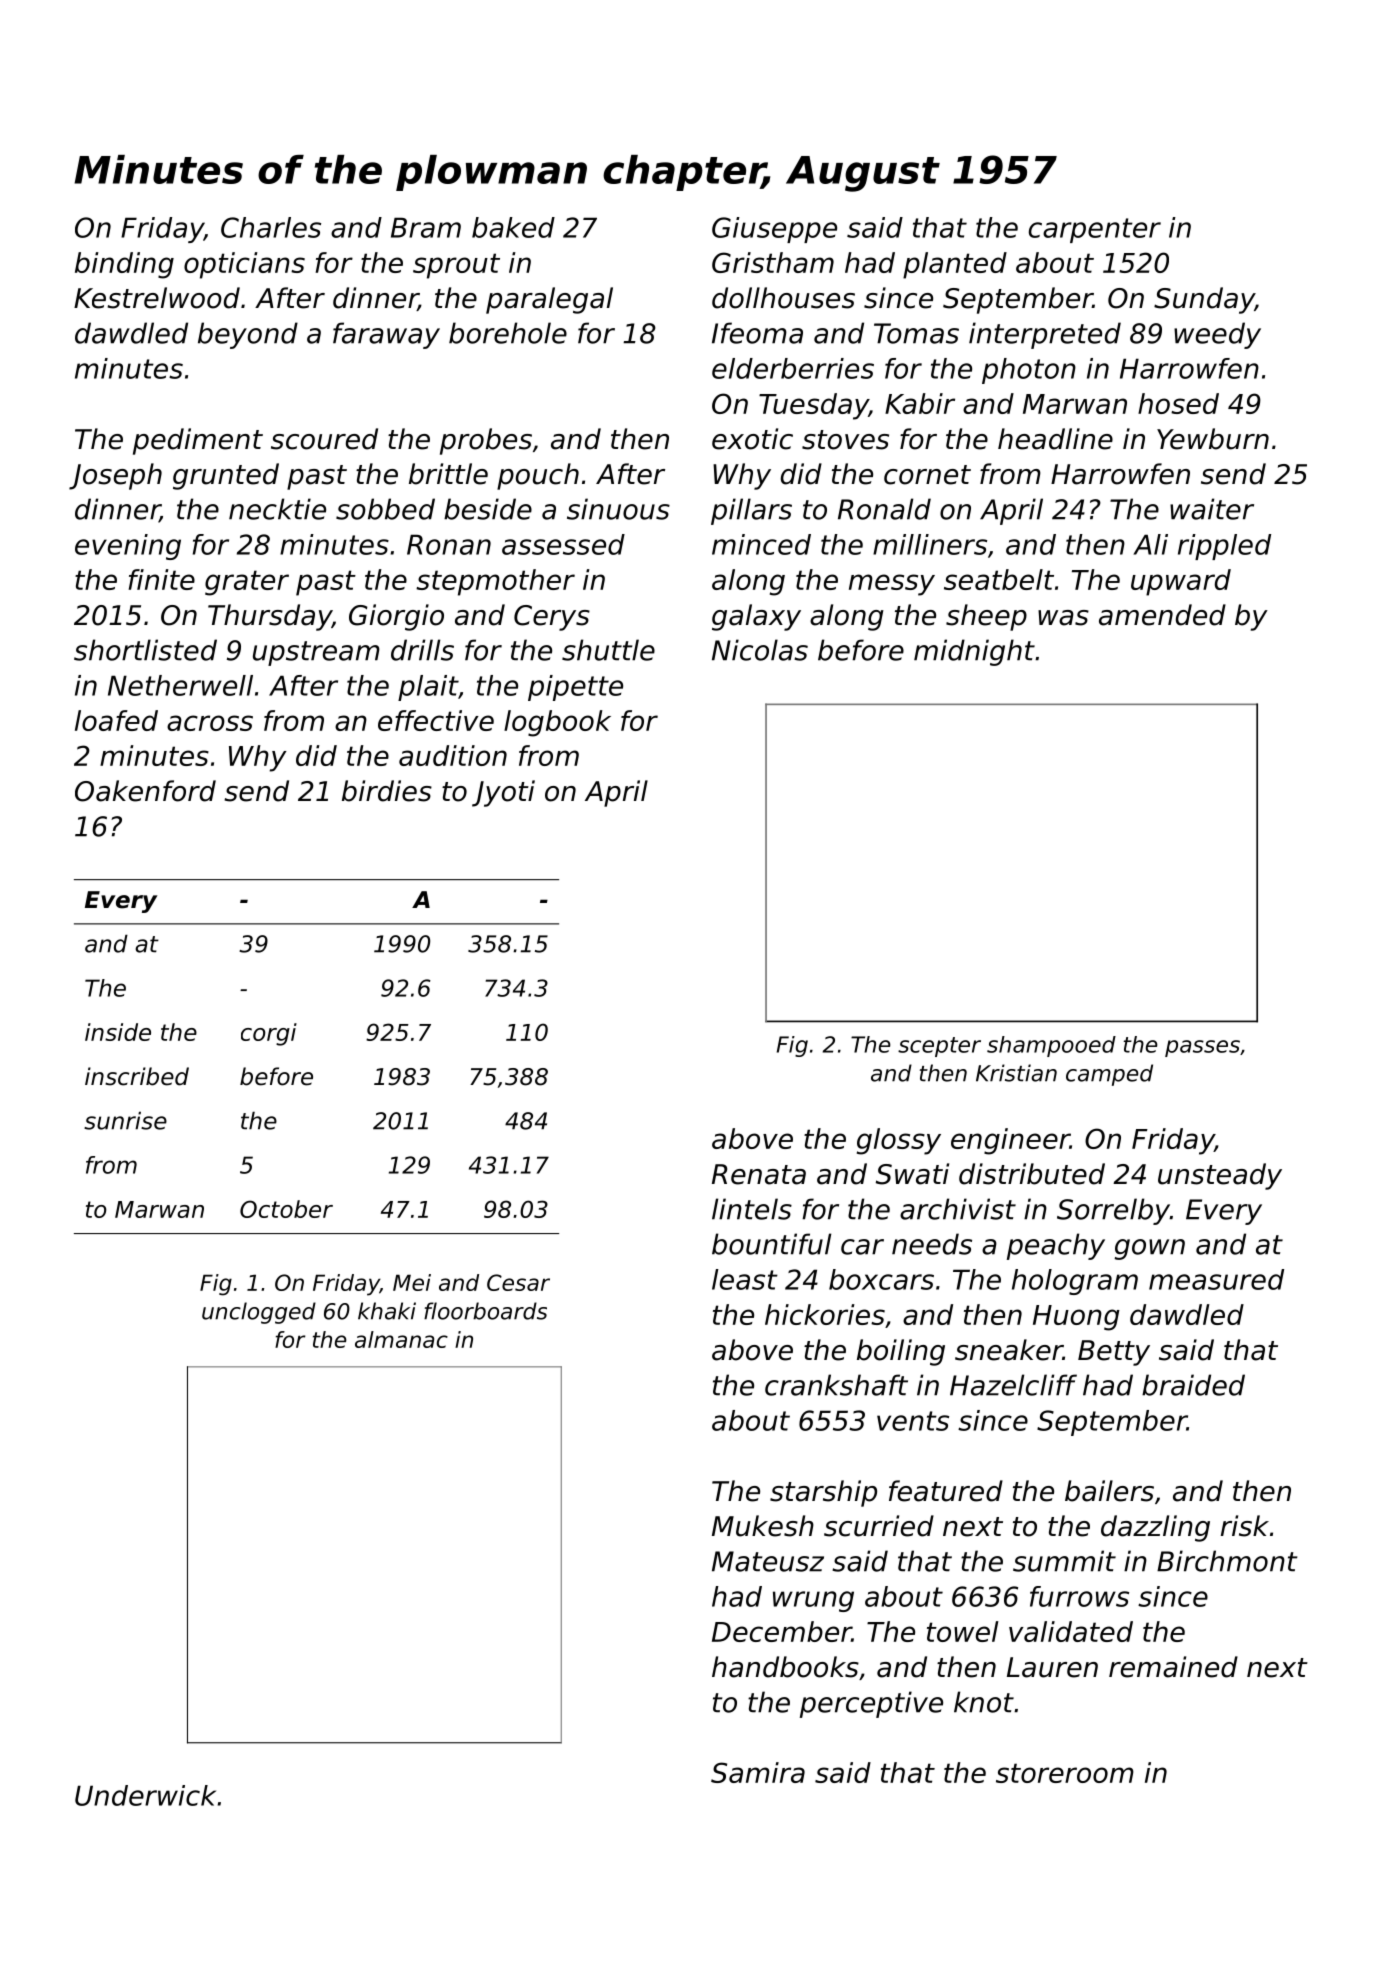 This page has height=1969, width=1386. I want to click on Kristian, so click(1016, 1073).
